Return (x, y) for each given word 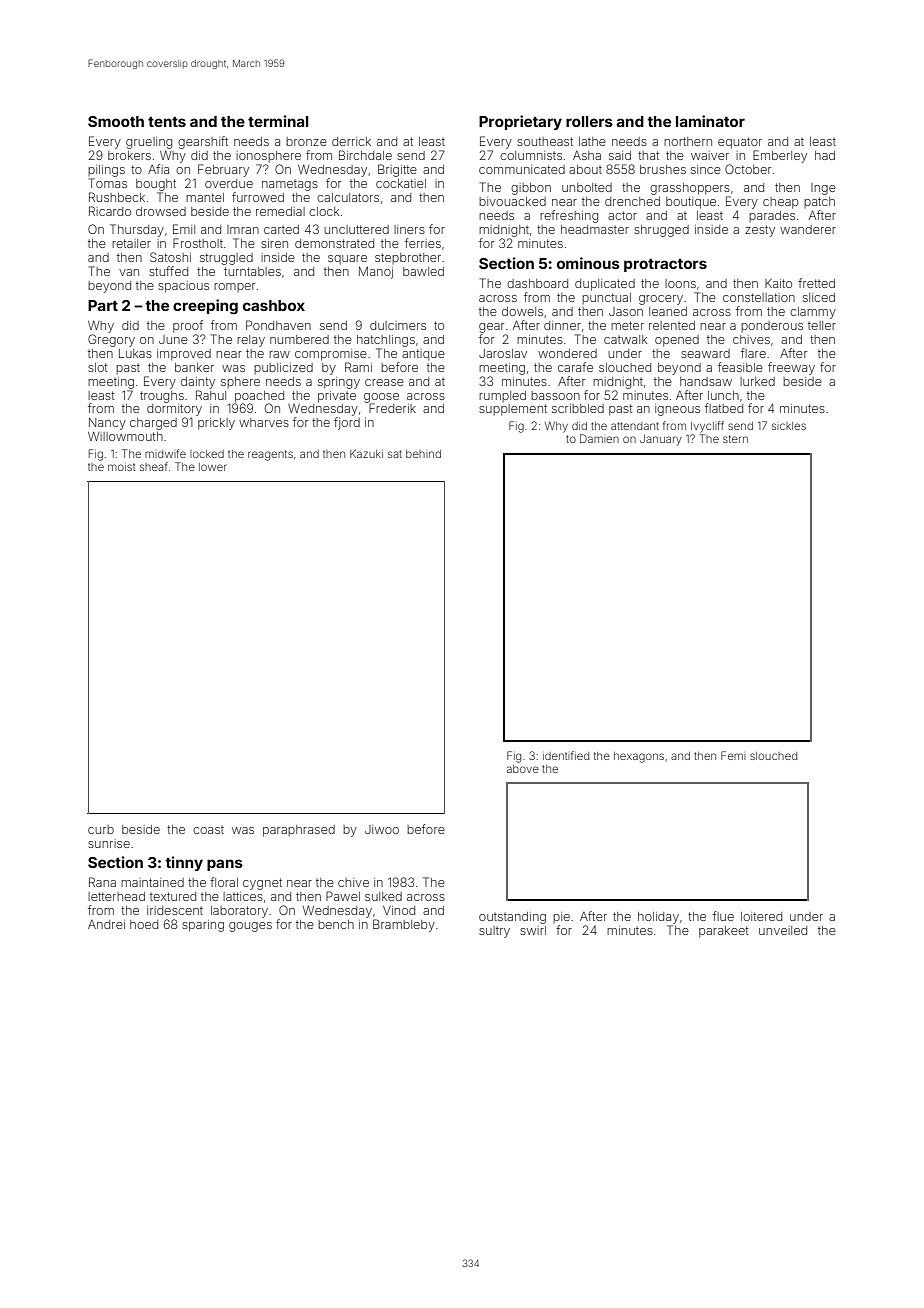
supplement (513, 410)
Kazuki (366, 454)
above (523, 769)
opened (677, 341)
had (825, 155)
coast (208, 830)
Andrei (106, 924)
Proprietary (520, 122)
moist (121, 467)
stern (735, 439)
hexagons (639, 757)
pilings (106, 171)
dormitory (174, 410)
